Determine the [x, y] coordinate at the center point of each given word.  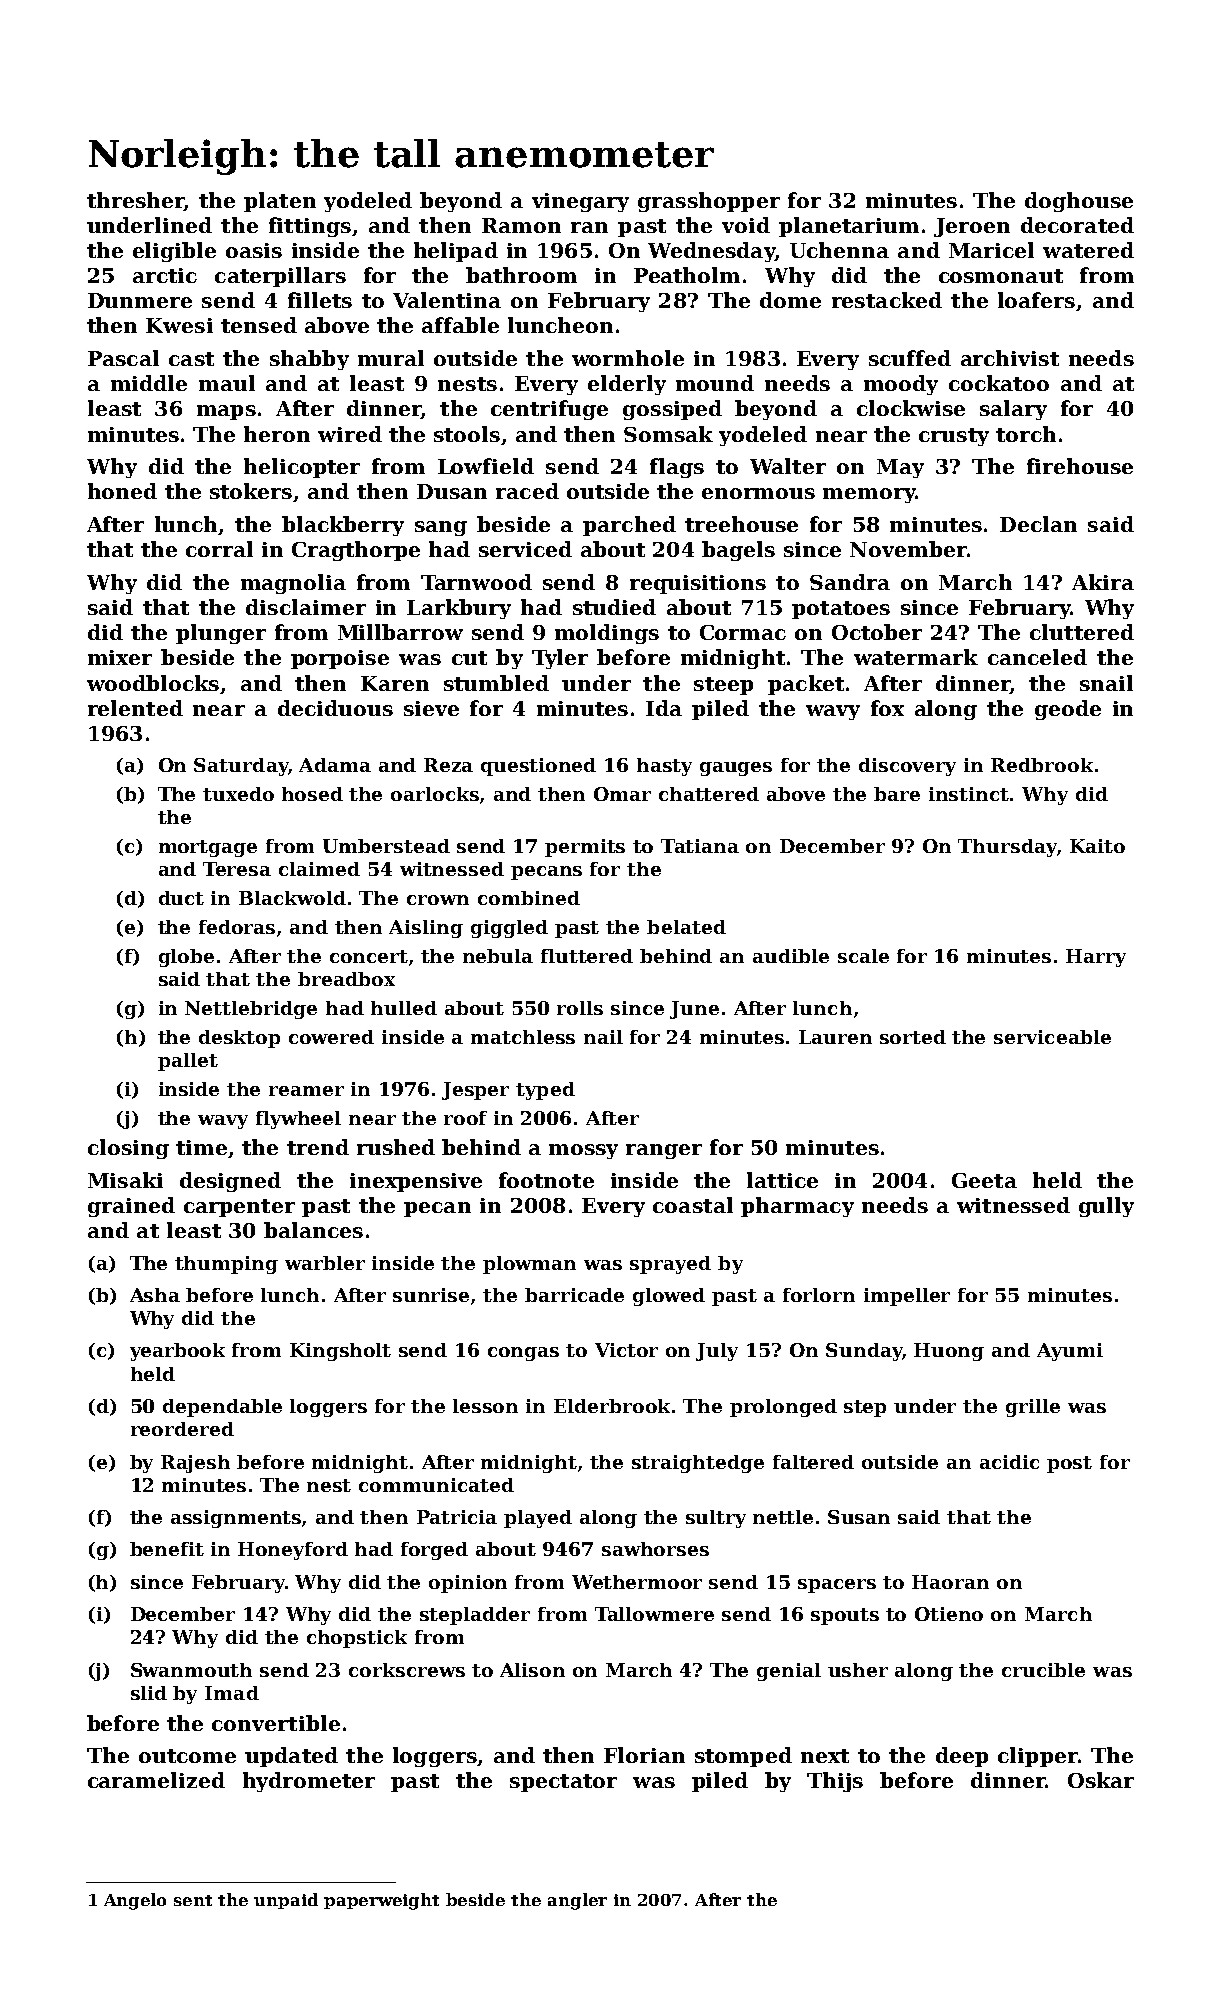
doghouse [1079, 202]
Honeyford [293, 1551]
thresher [135, 200]
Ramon [521, 225]
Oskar [1101, 1780]
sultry [716, 1519]
